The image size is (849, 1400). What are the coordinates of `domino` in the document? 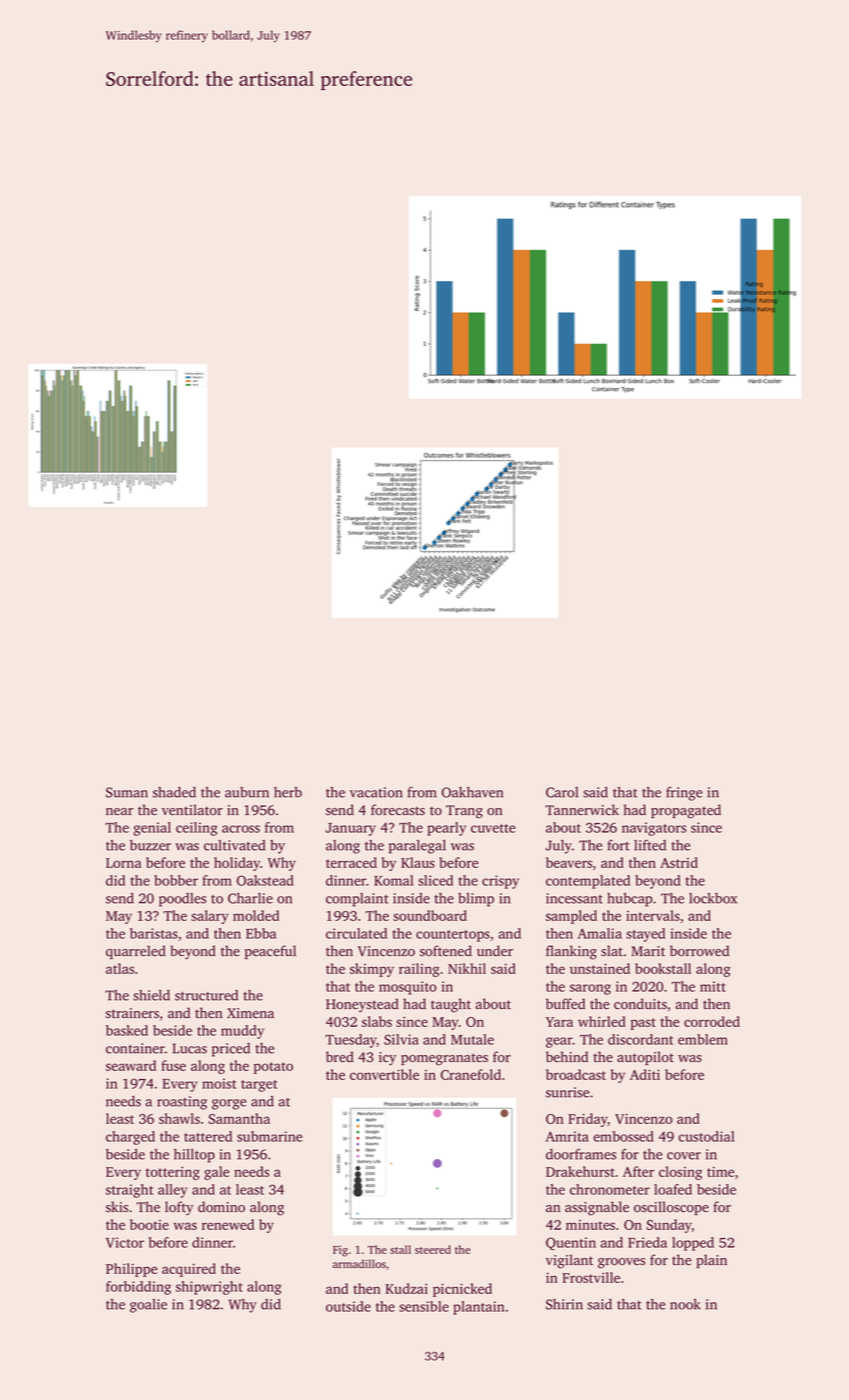 It's located at (221, 1207).
